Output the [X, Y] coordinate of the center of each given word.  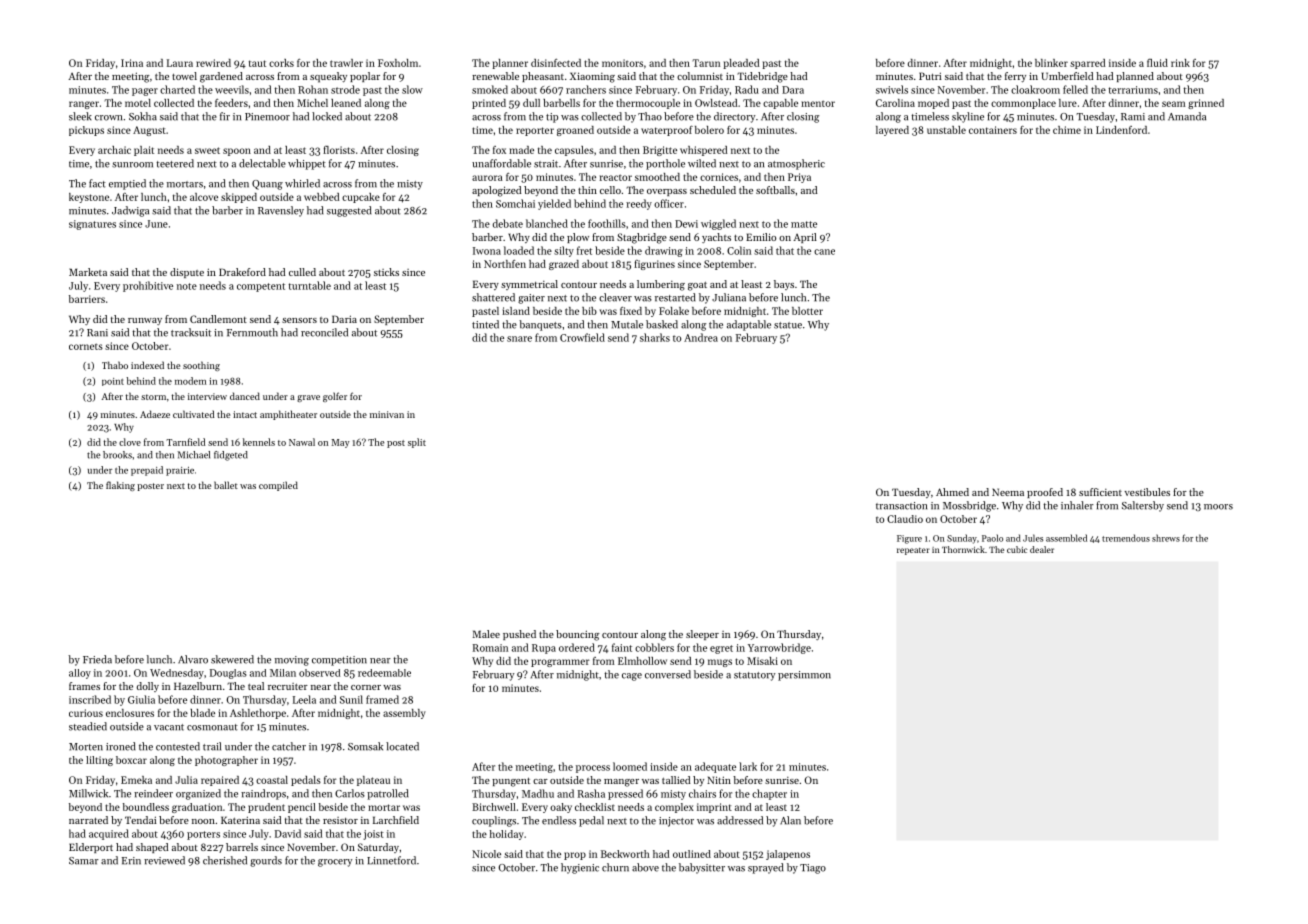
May [340, 443]
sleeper [702, 635]
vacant [169, 727]
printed [489, 104]
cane [824, 252]
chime [1067, 130]
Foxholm [398, 63]
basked [662, 324]
